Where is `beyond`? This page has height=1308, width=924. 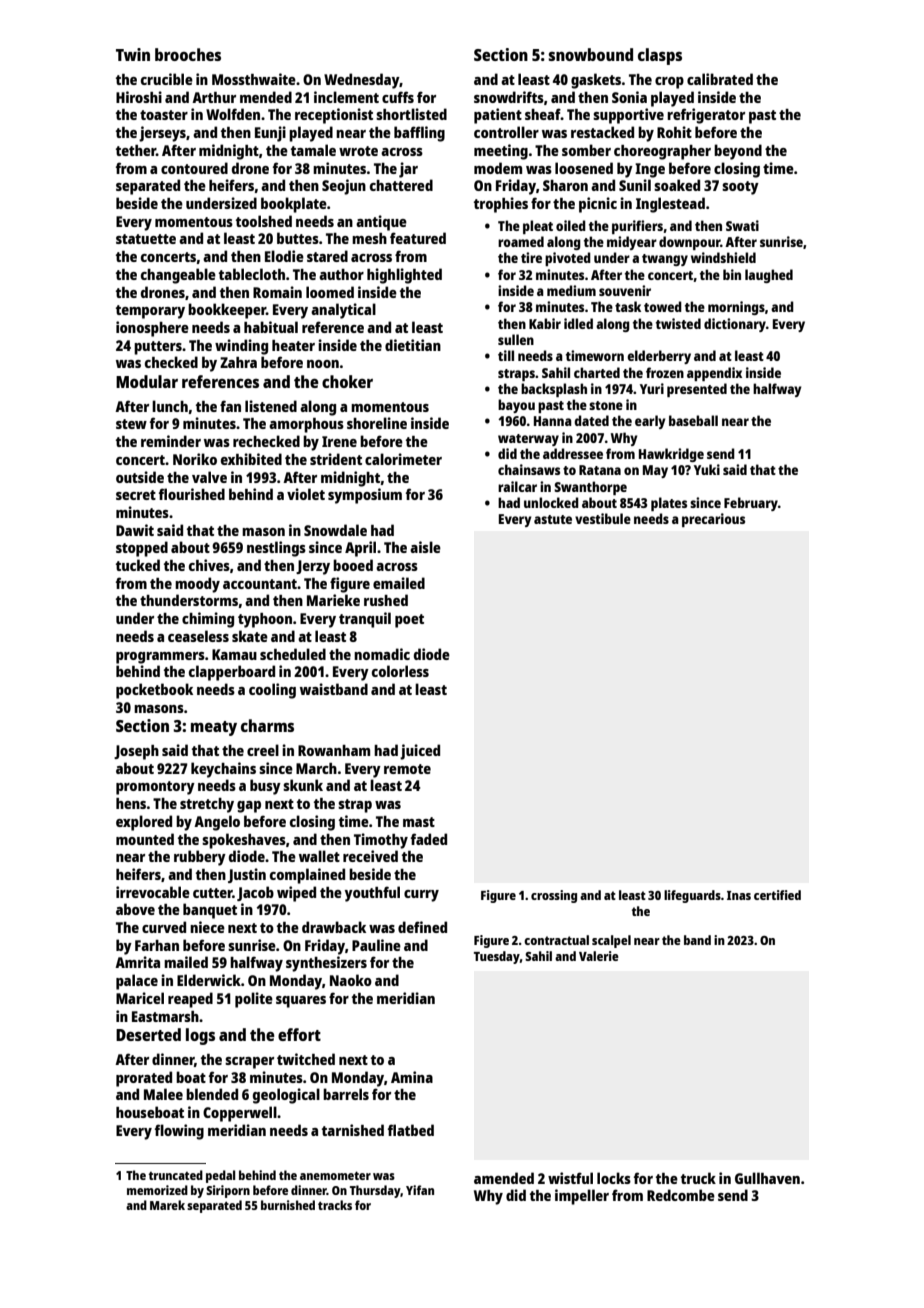
beyond is located at coordinates (738, 152).
